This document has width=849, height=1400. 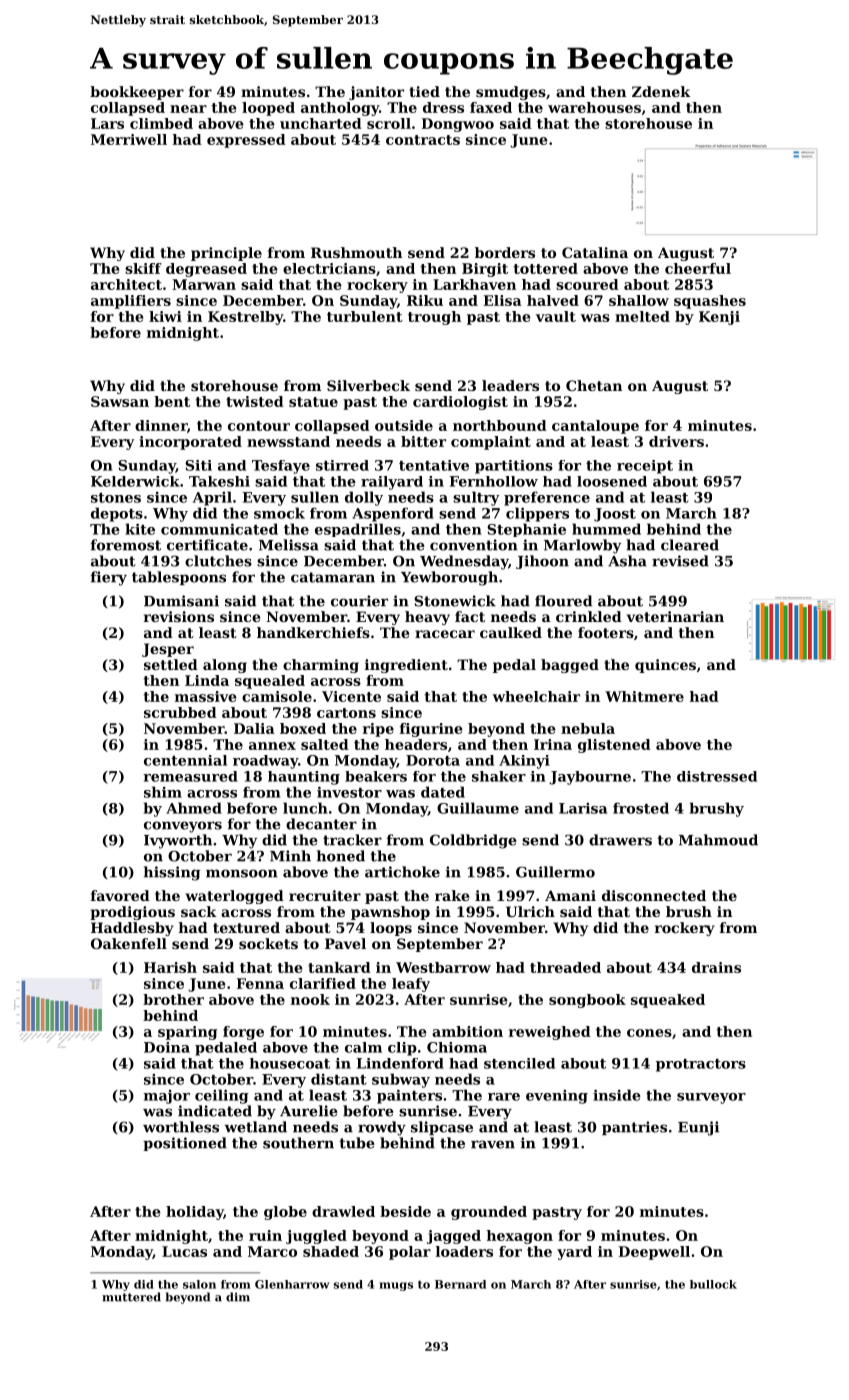 I want to click on Riku, so click(x=425, y=300).
